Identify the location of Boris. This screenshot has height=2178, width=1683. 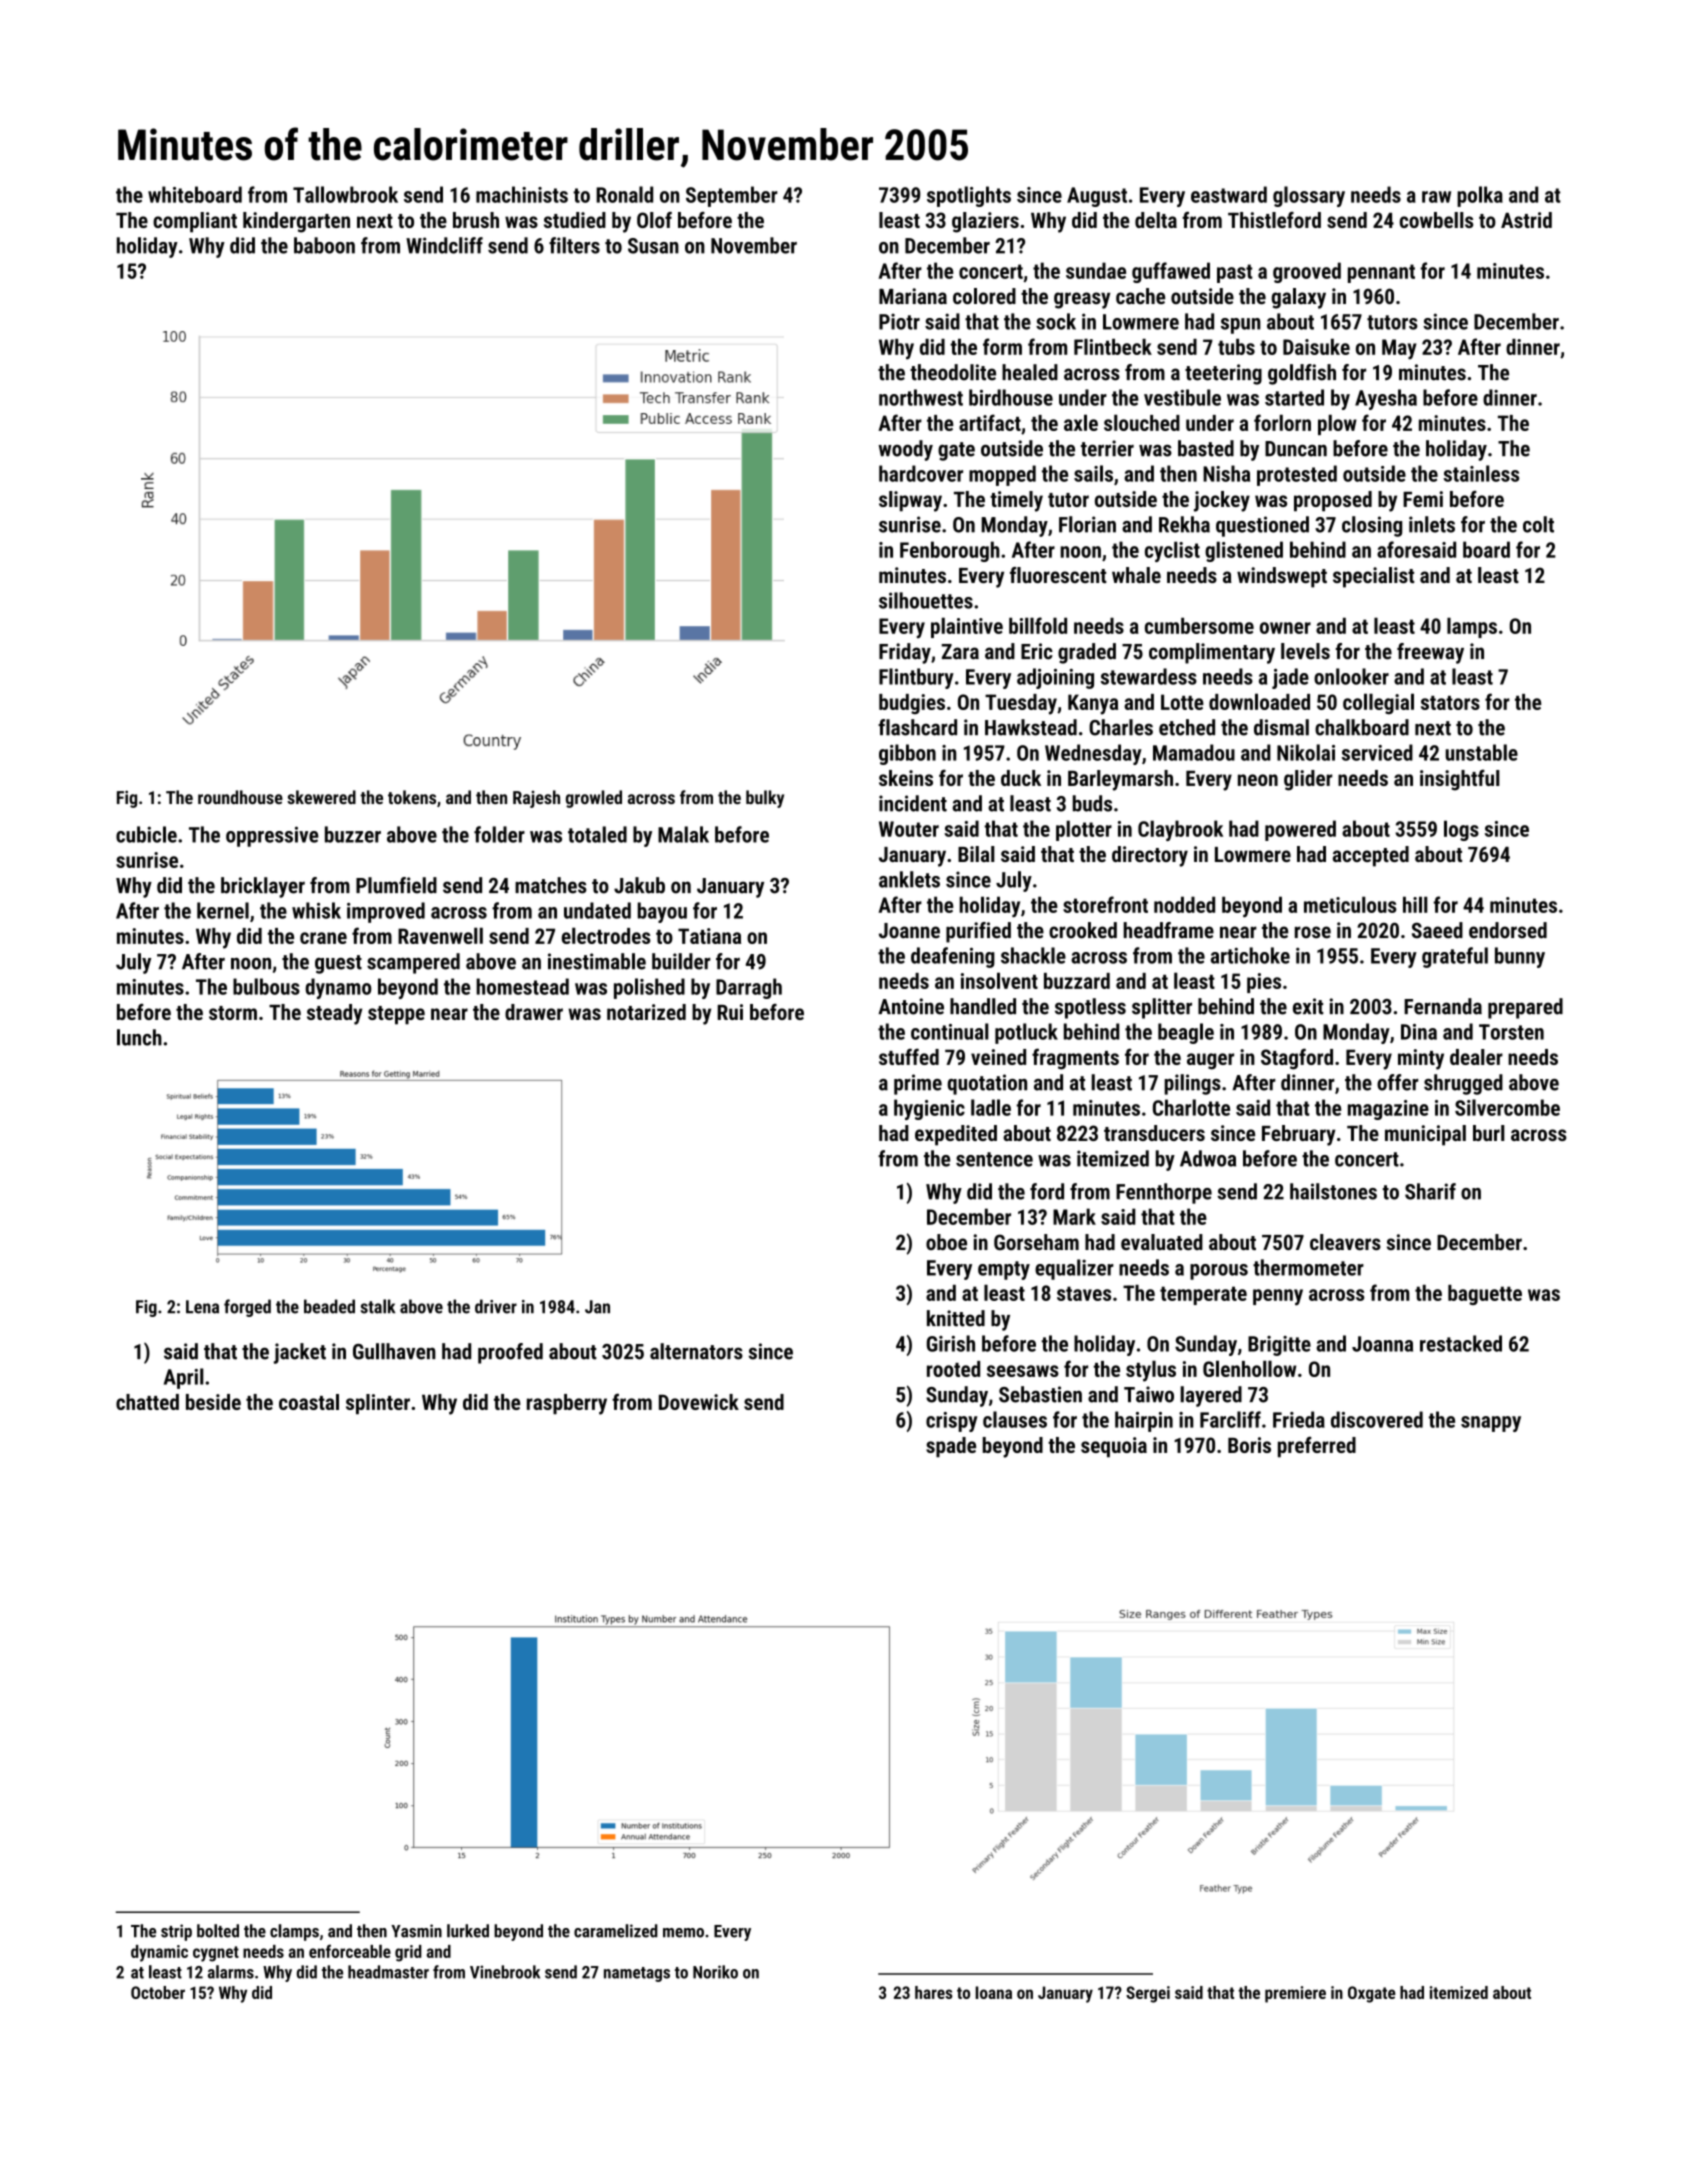
(1249, 1445).
